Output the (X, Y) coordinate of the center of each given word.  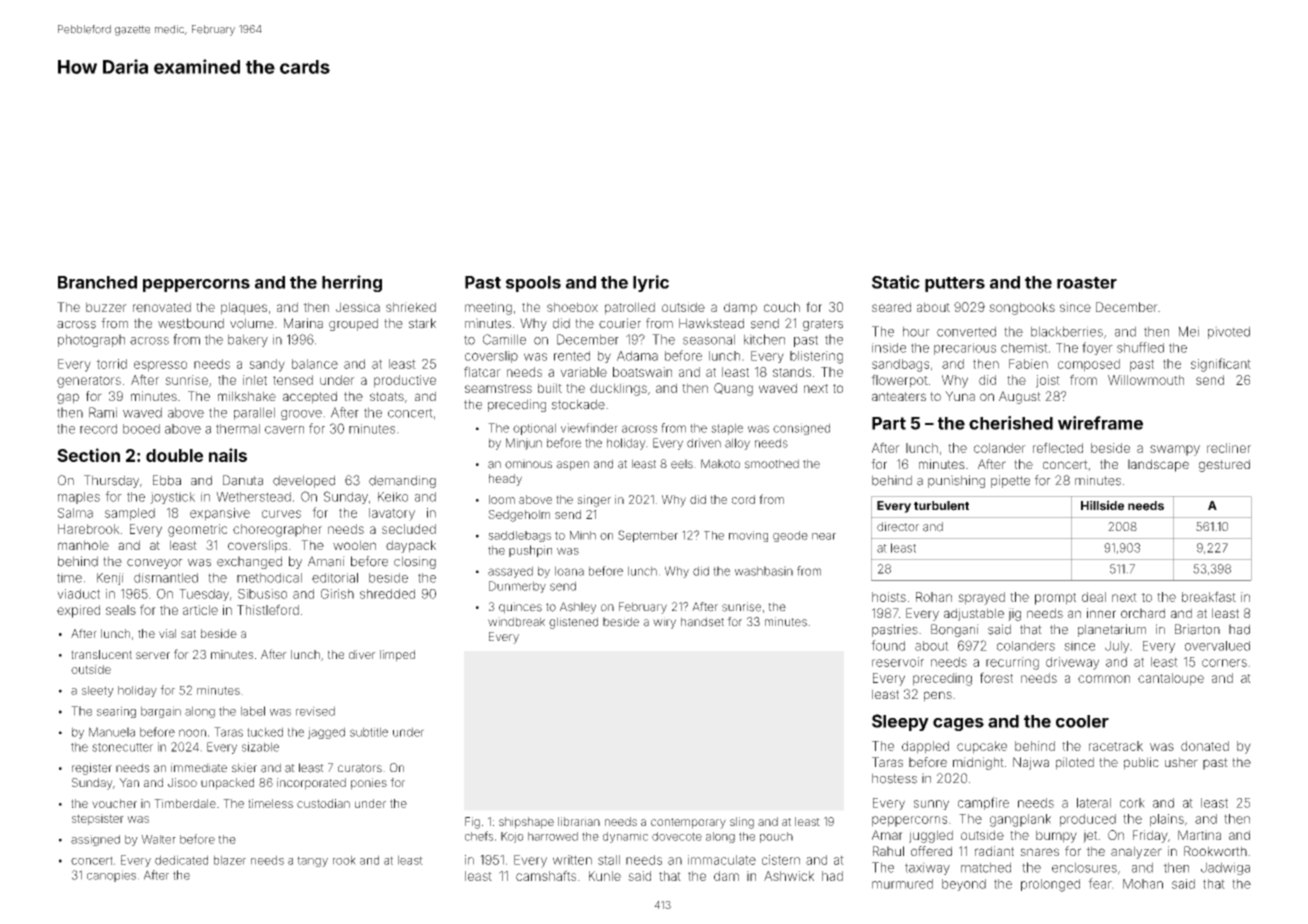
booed (141, 429)
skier (244, 768)
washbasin (764, 571)
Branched (97, 282)
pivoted (1229, 332)
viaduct (78, 594)
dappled (925, 747)
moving (748, 536)
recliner (1229, 448)
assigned (95, 840)
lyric (651, 283)
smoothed (772, 464)
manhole (83, 545)
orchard (1143, 613)
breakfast (1209, 596)
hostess (894, 778)
